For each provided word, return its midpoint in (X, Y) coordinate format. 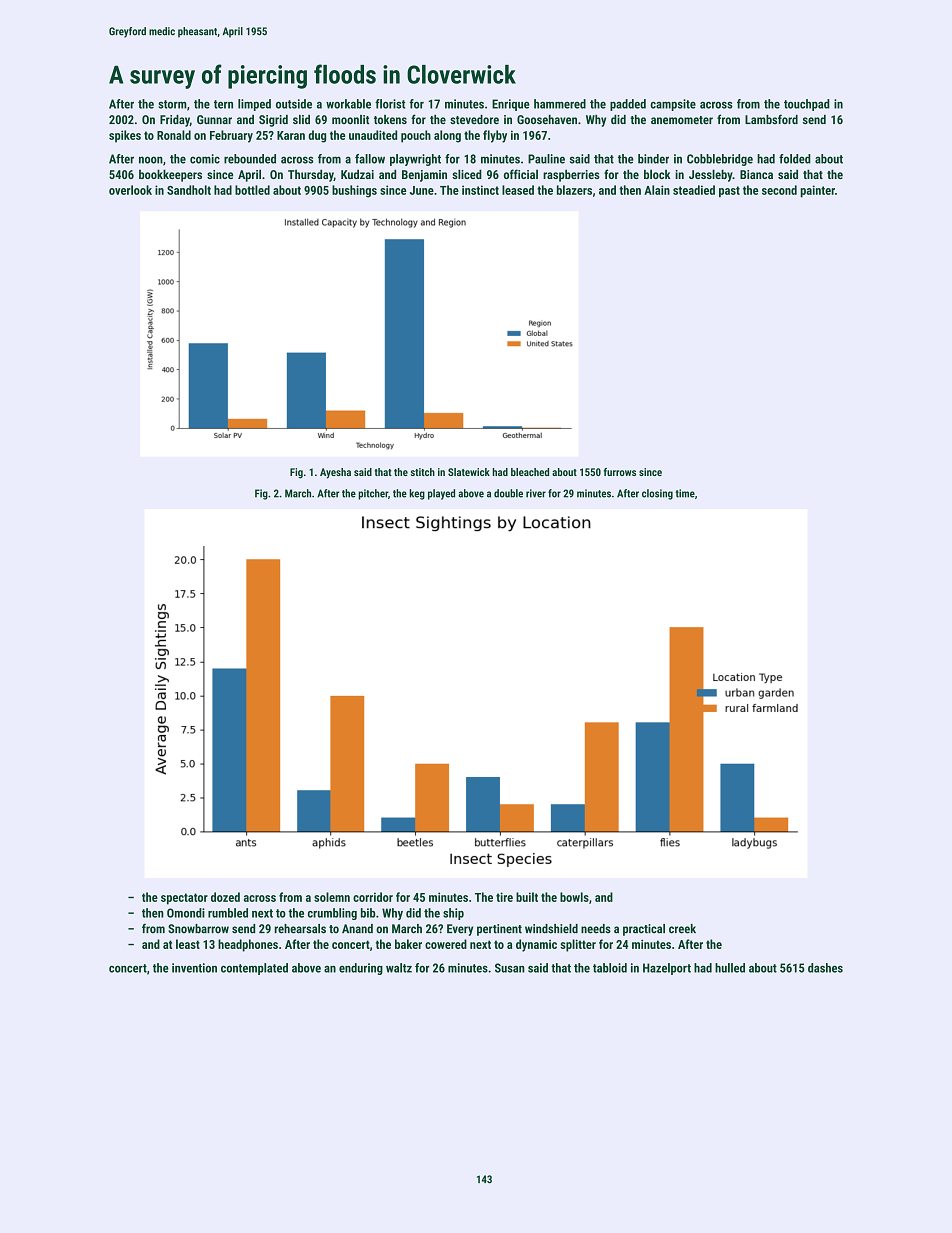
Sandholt (189, 190)
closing (657, 494)
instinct (480, 190)
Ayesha (335, 473)
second (779, 190)
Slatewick (469, 472)
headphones (248, 945)
